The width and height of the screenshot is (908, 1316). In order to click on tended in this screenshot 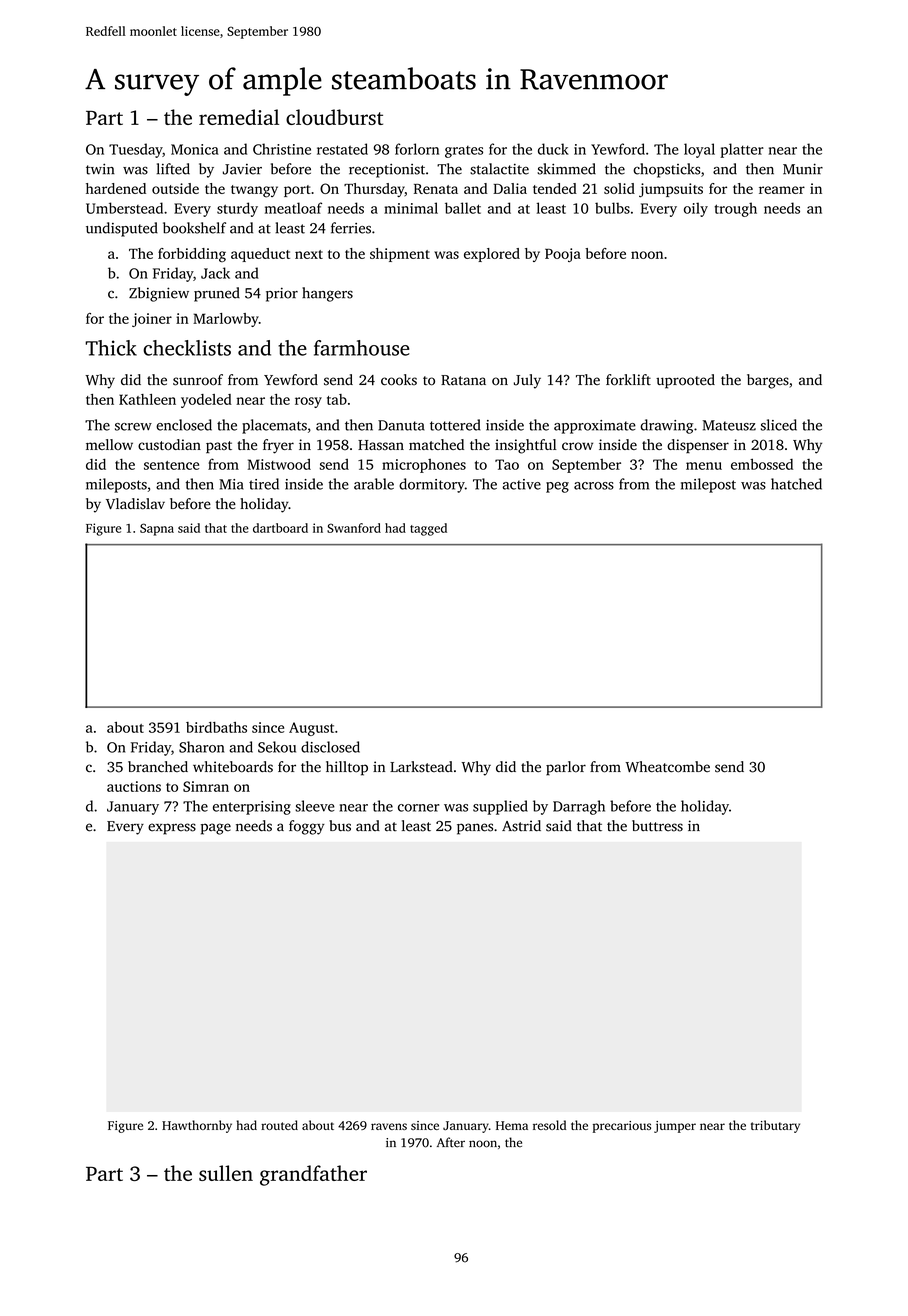, I will do `click(555, 188)`.
